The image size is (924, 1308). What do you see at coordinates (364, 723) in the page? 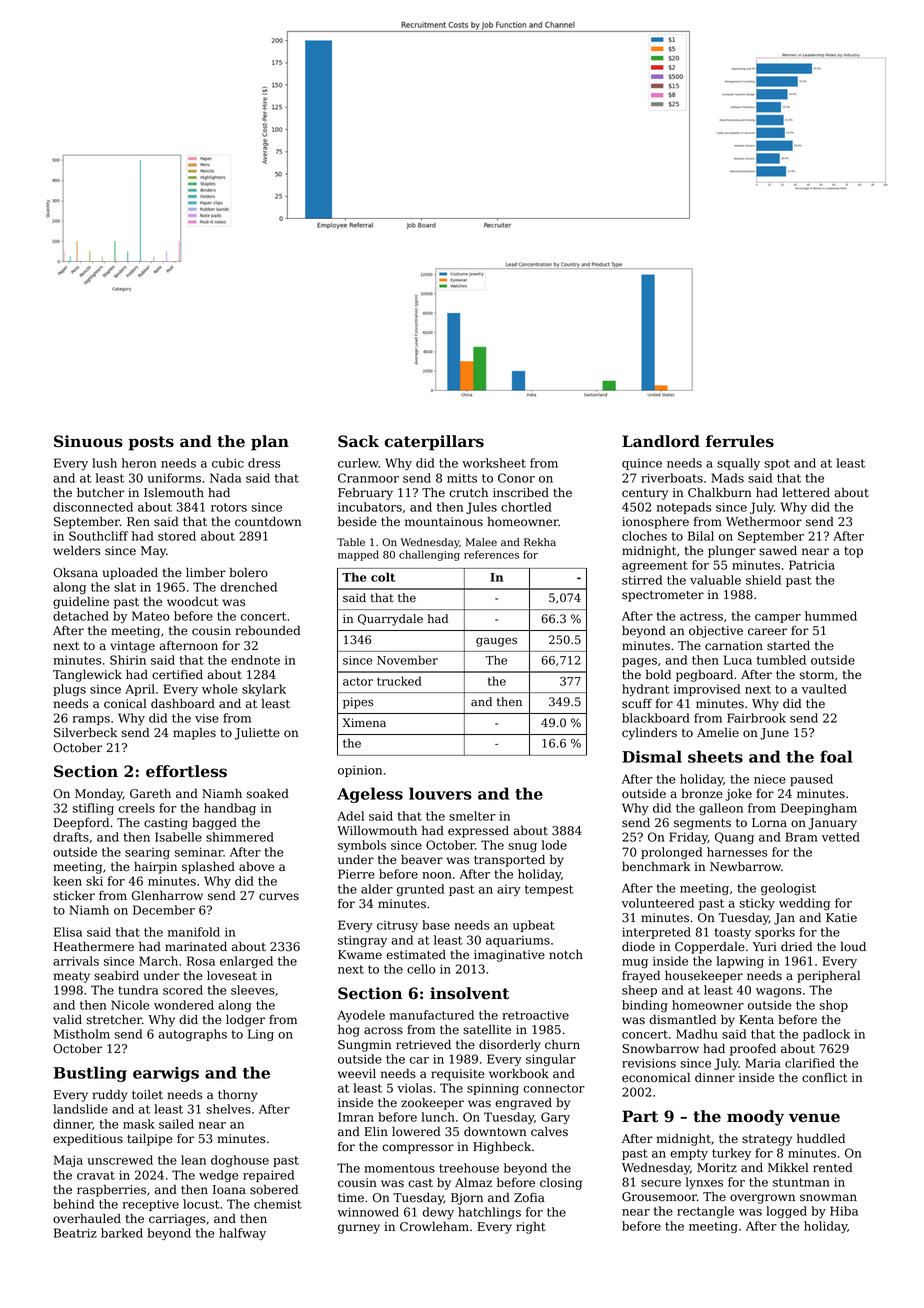
I see `Ximena` at bounding box center [364, 723].
